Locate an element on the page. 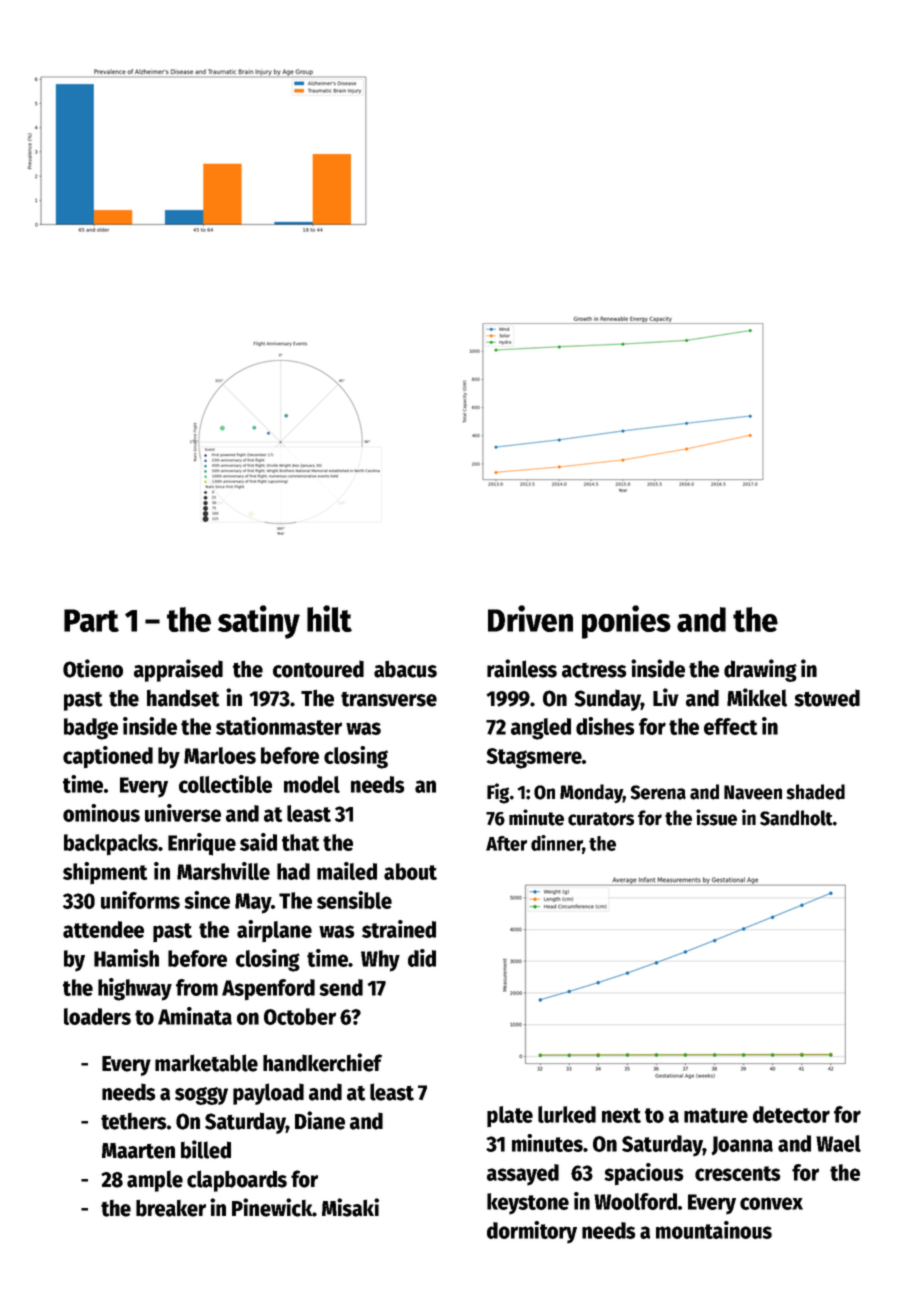 The width and height of the document is (924, 1311). ponies is located at coordinates (626, 622).
